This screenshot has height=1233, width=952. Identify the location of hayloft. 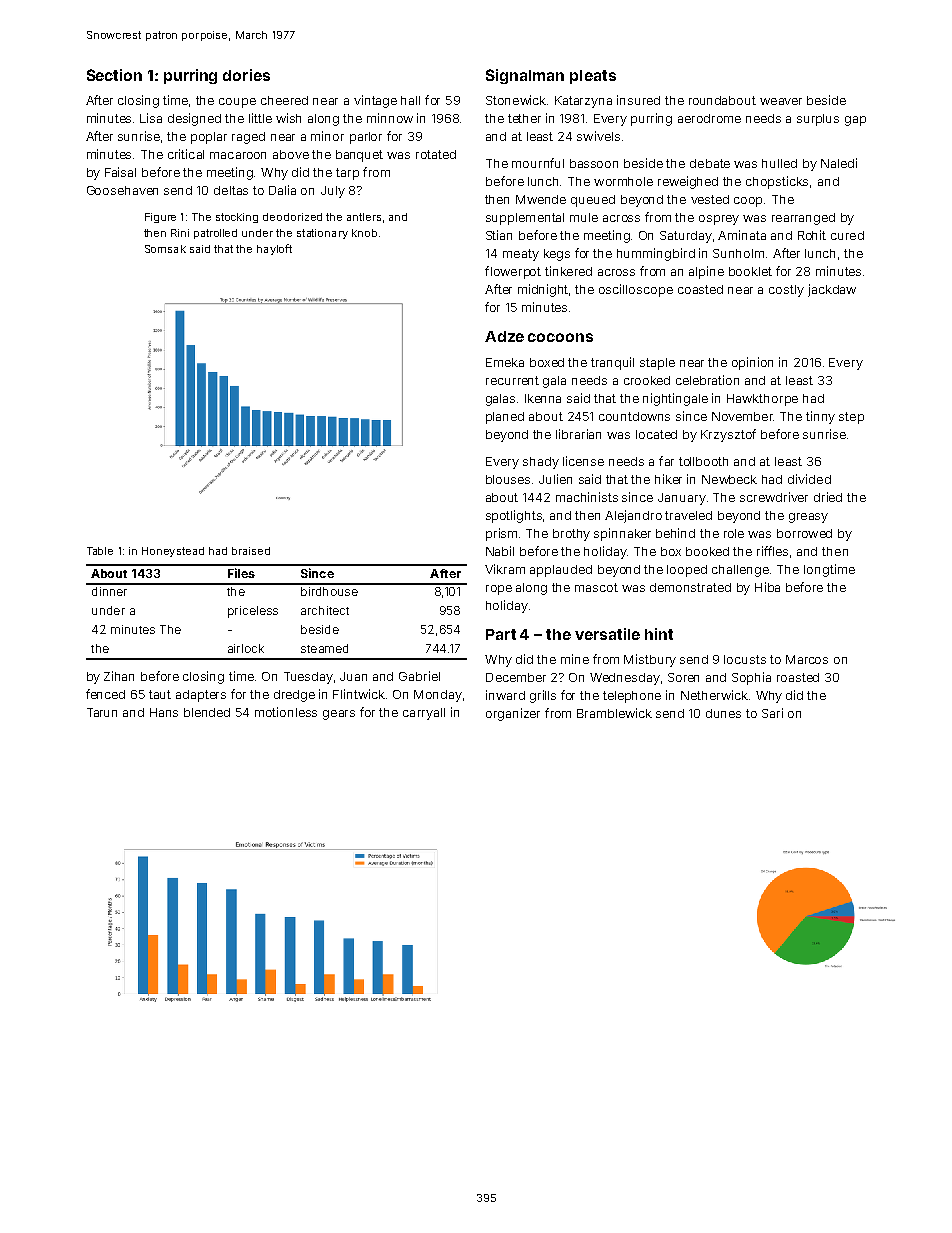
(274, 249).
